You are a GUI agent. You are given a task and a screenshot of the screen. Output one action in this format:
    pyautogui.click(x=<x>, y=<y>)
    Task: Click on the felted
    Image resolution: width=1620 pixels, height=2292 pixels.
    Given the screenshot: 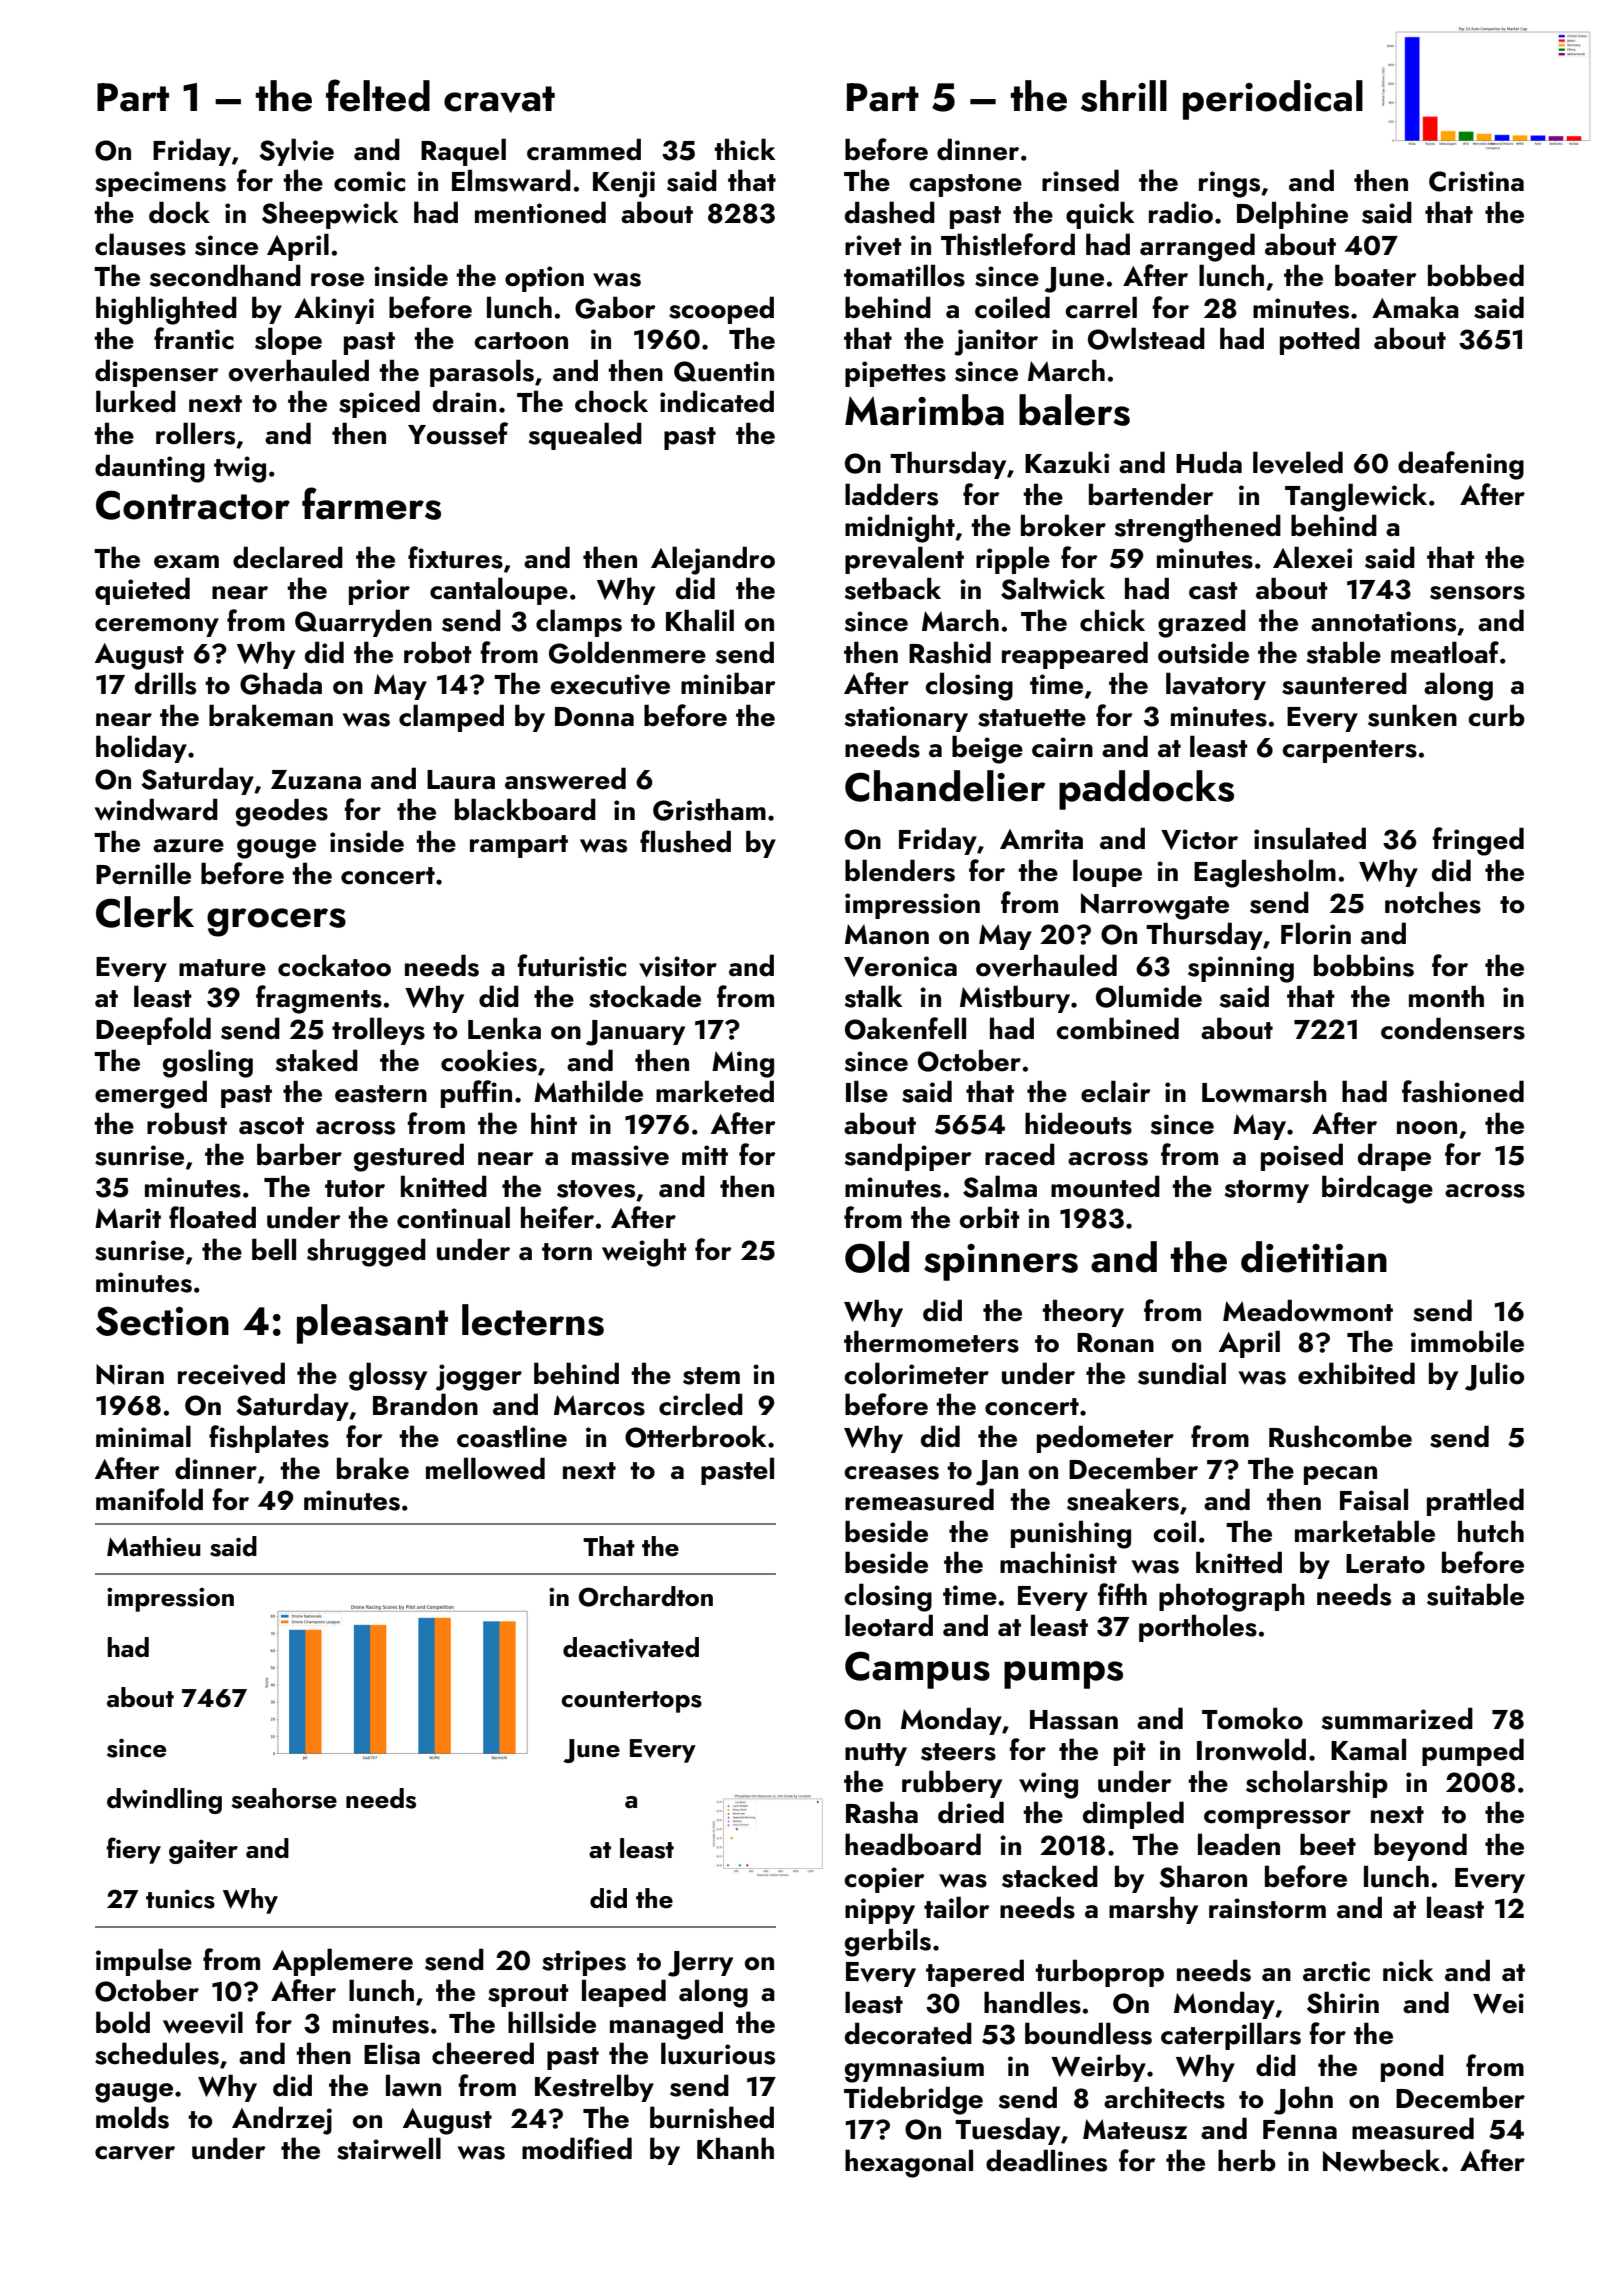 What is the action you would take?
    pyautogui.click(x=378, y=95)
